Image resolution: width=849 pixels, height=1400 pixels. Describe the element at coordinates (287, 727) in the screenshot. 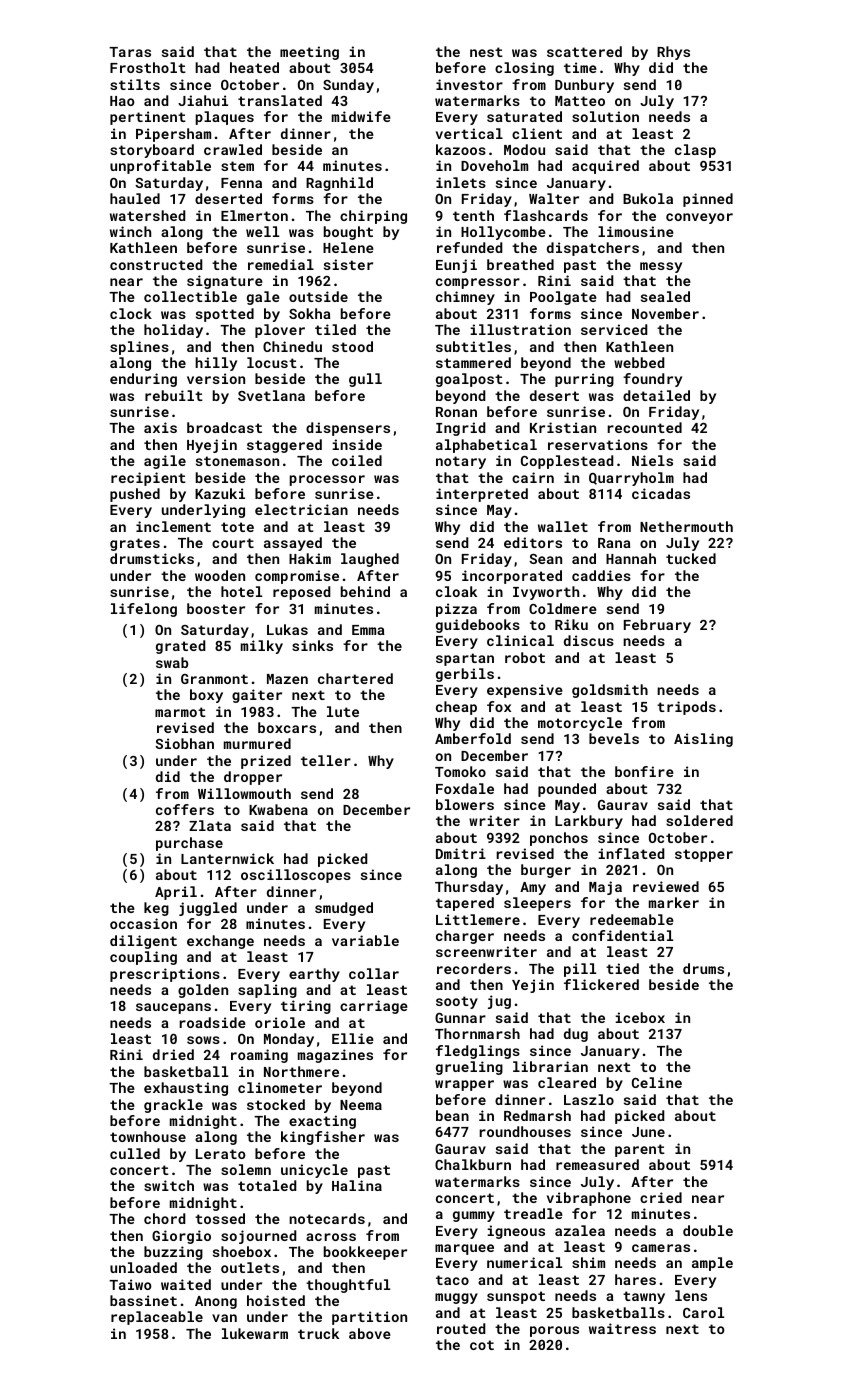

I see `boxcars` at that location.
